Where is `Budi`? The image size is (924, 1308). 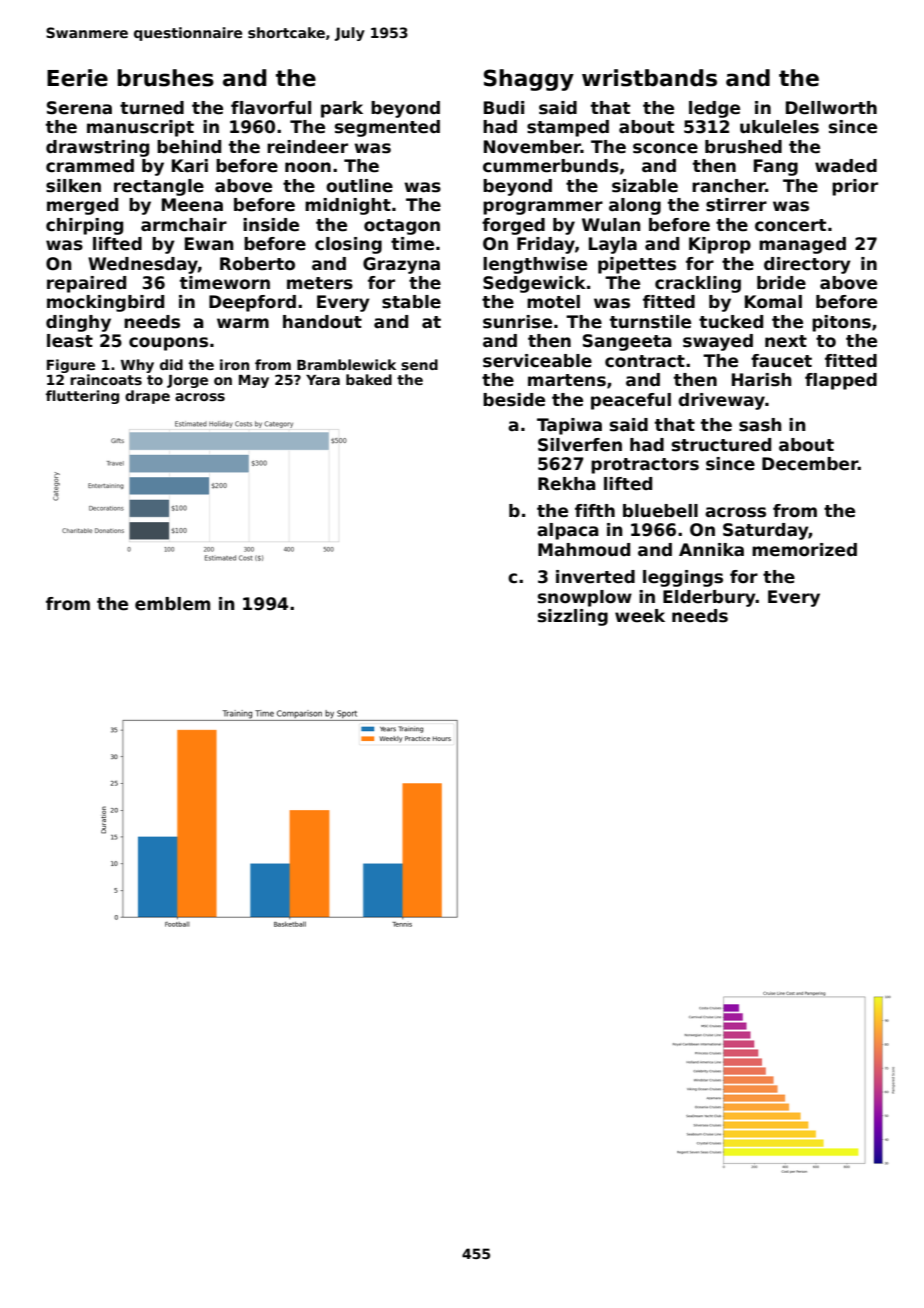
Budi is located at coordinates (504, 108).
